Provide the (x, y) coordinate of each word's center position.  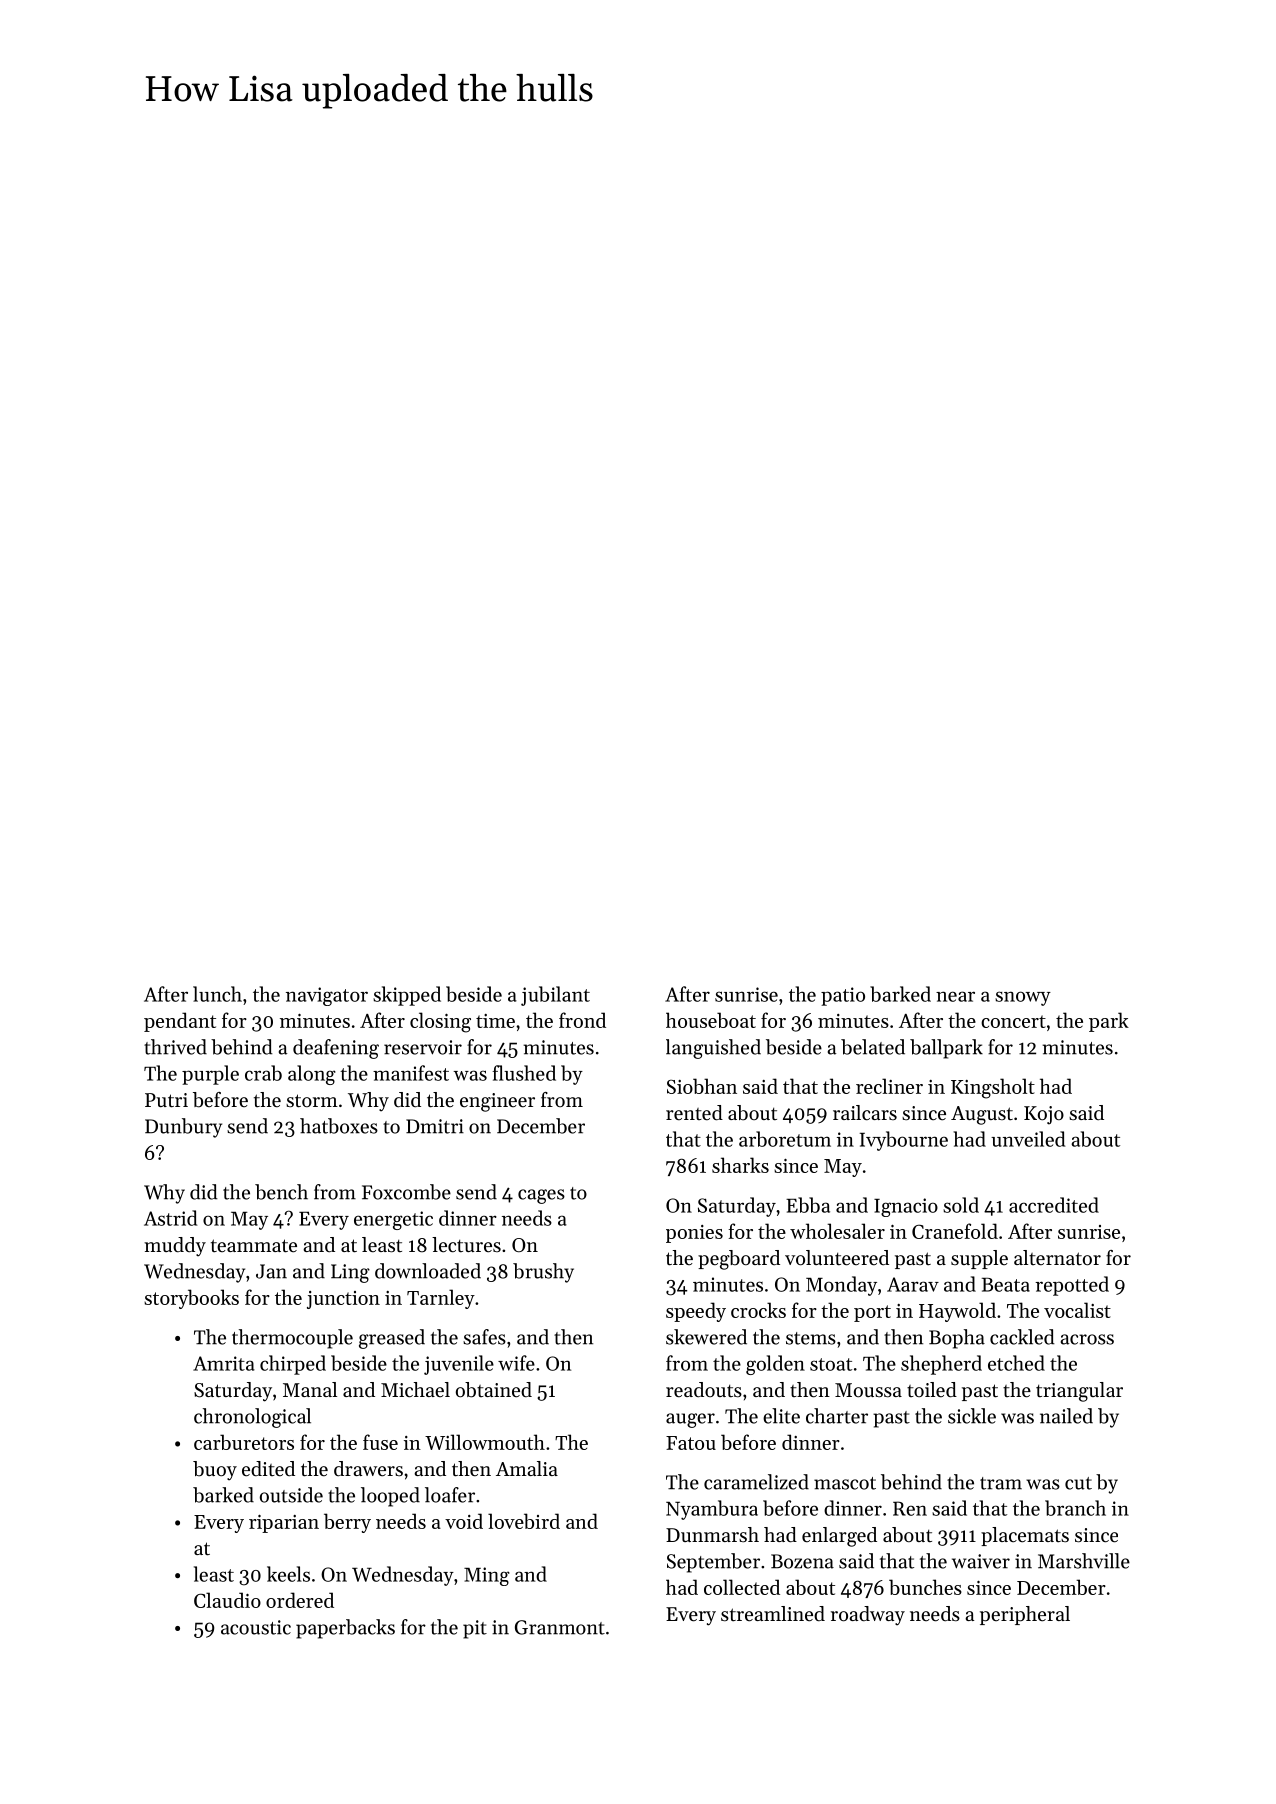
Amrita (224, 1363)
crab (263, 1073)
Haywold (957, 1312)
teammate (254, 1246)
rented (694, 1112)
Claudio (227, 1600)
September (713, 1563)
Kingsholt (993, 1088)
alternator (1057, 1258)
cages (541, 1196)
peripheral (1025, 1615)
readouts (704, 1389)
